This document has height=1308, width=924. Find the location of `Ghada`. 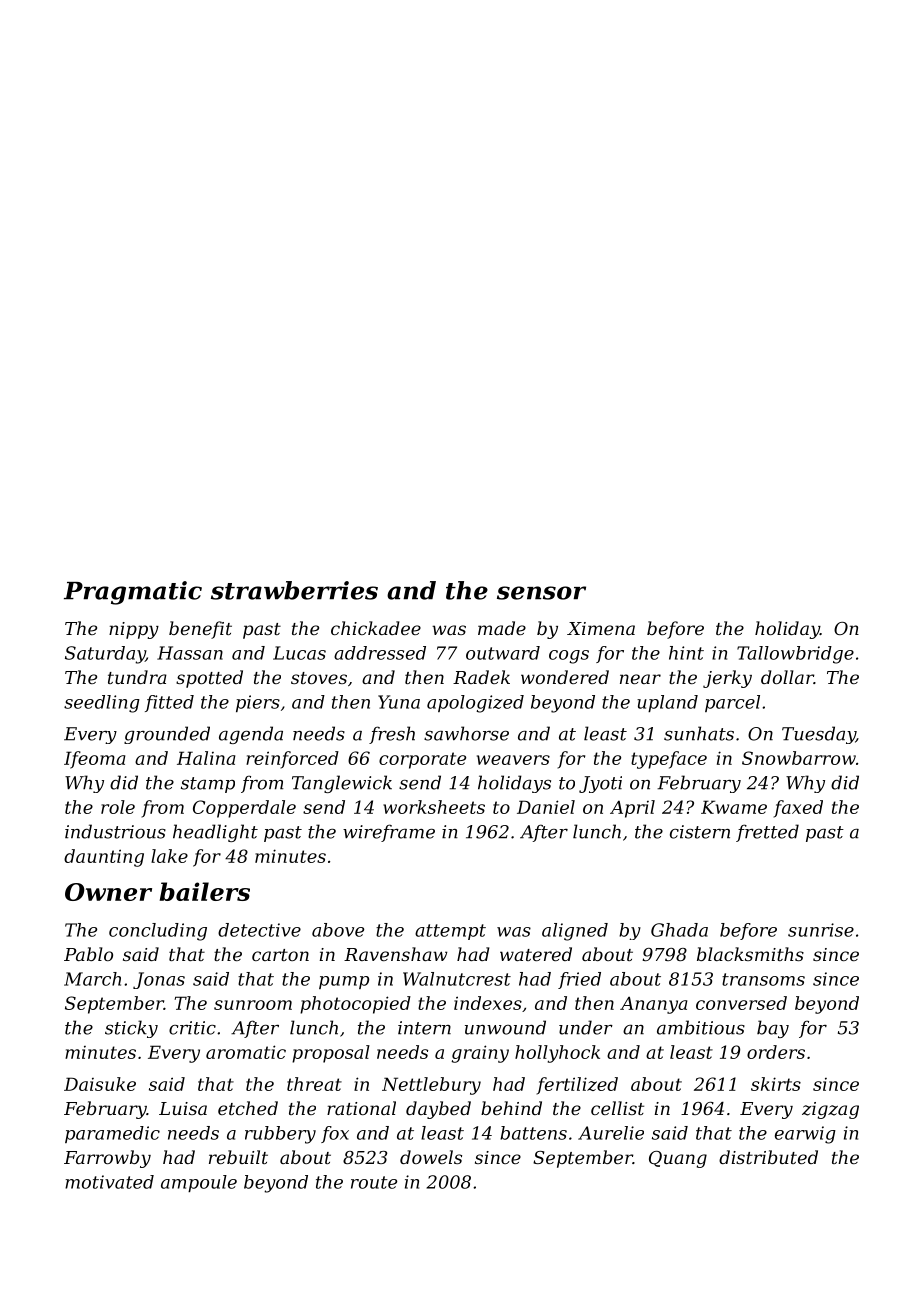

Ghada is located at coordinates (679, 930).
